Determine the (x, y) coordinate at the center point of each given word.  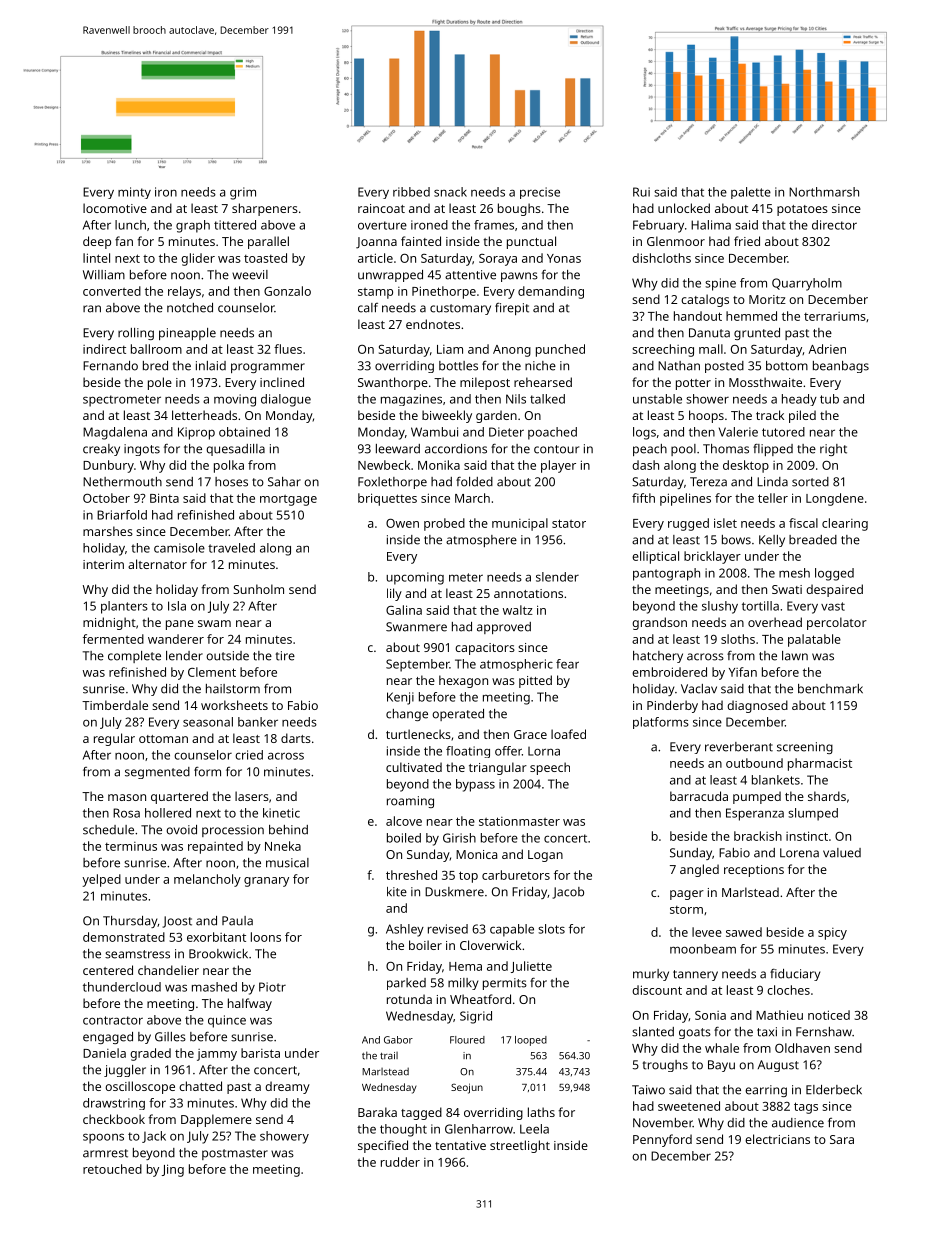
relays (184, 292)
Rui (641, 192)
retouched (112, 1169)
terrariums (835, 316)
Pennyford (662, 1140)
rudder (400, 1162)
